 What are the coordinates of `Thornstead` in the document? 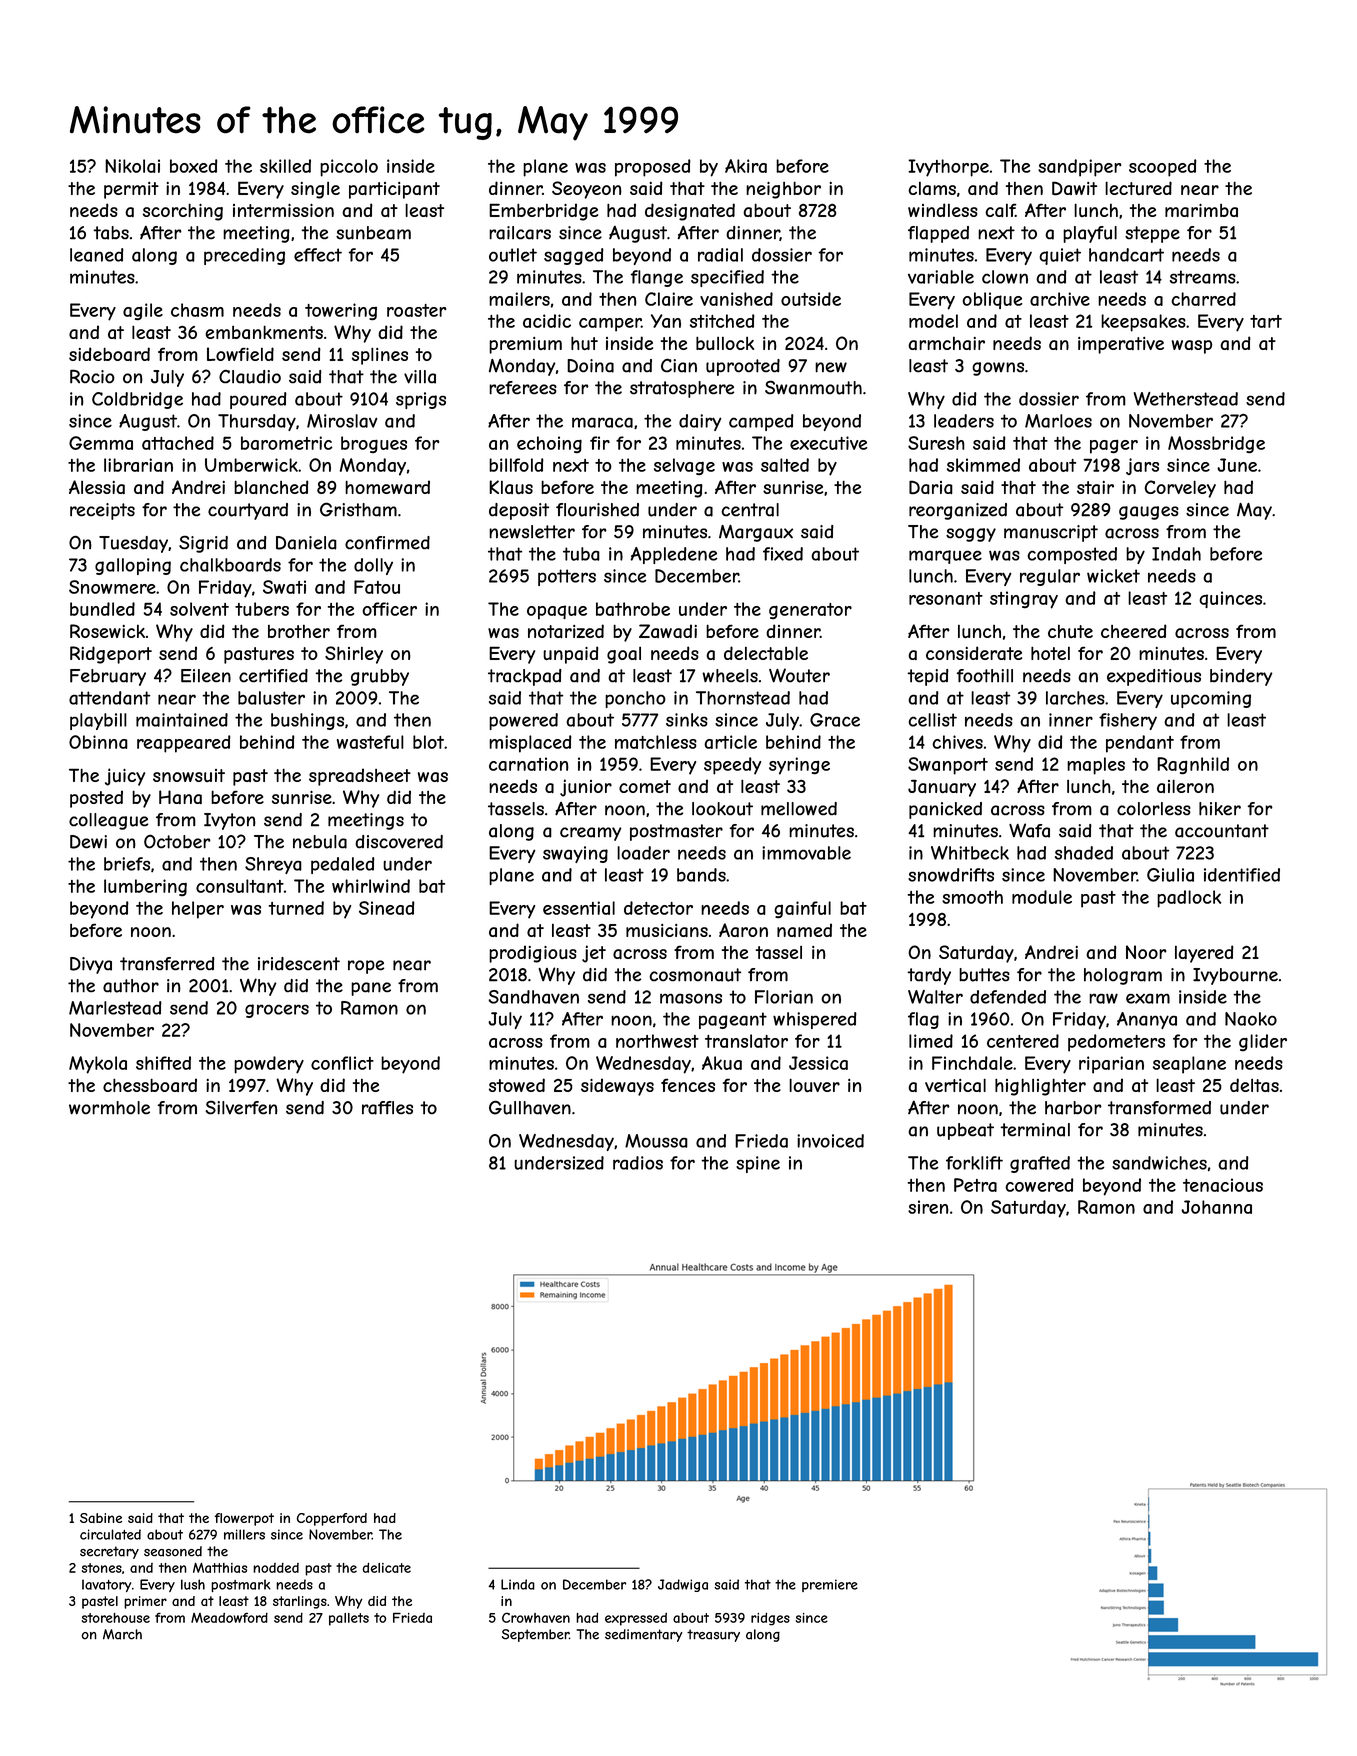 It's located at (743, 698).
